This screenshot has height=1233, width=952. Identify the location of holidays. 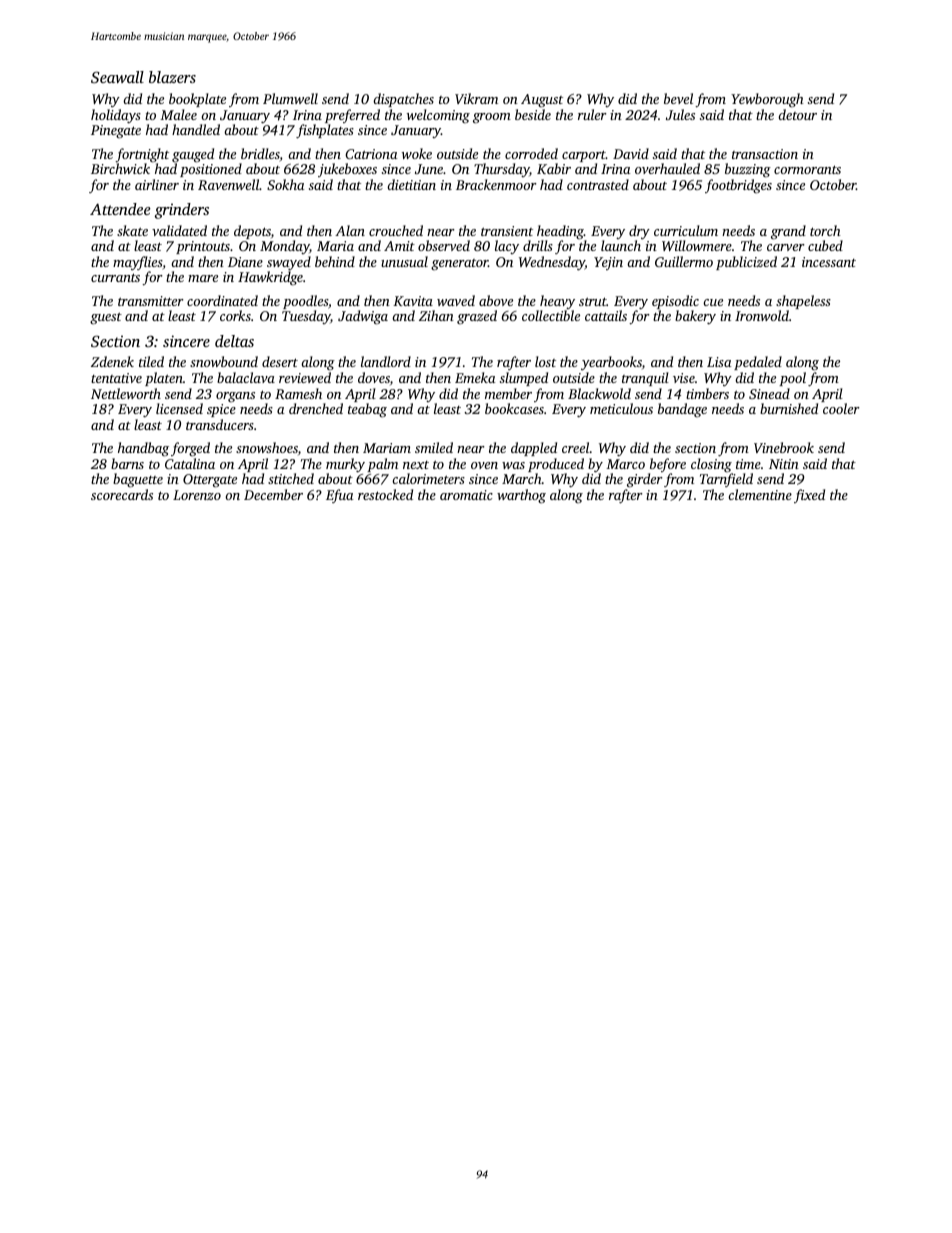
(116, 116).
